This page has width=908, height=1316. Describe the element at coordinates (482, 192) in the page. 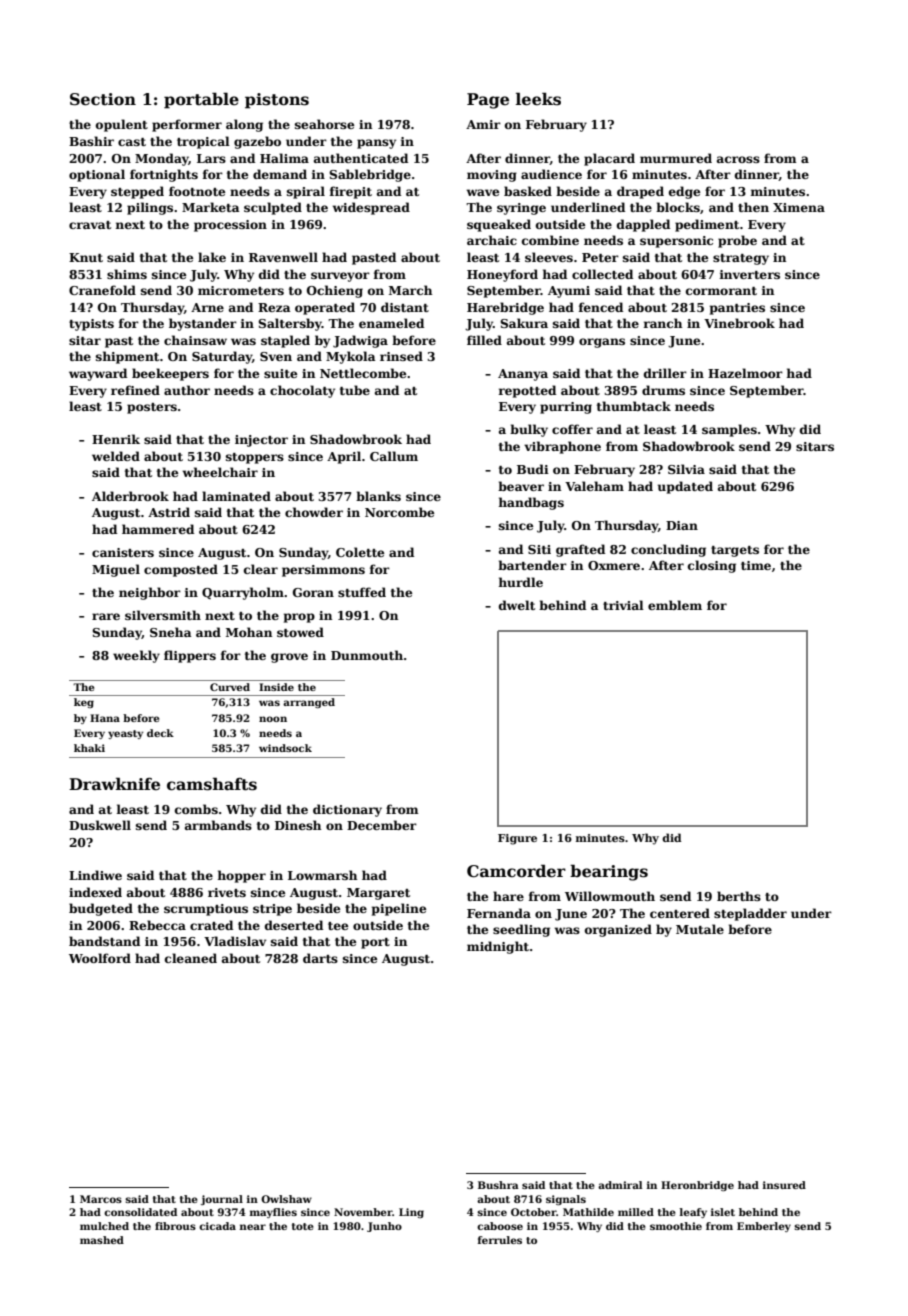

I see `wave` at that location.
